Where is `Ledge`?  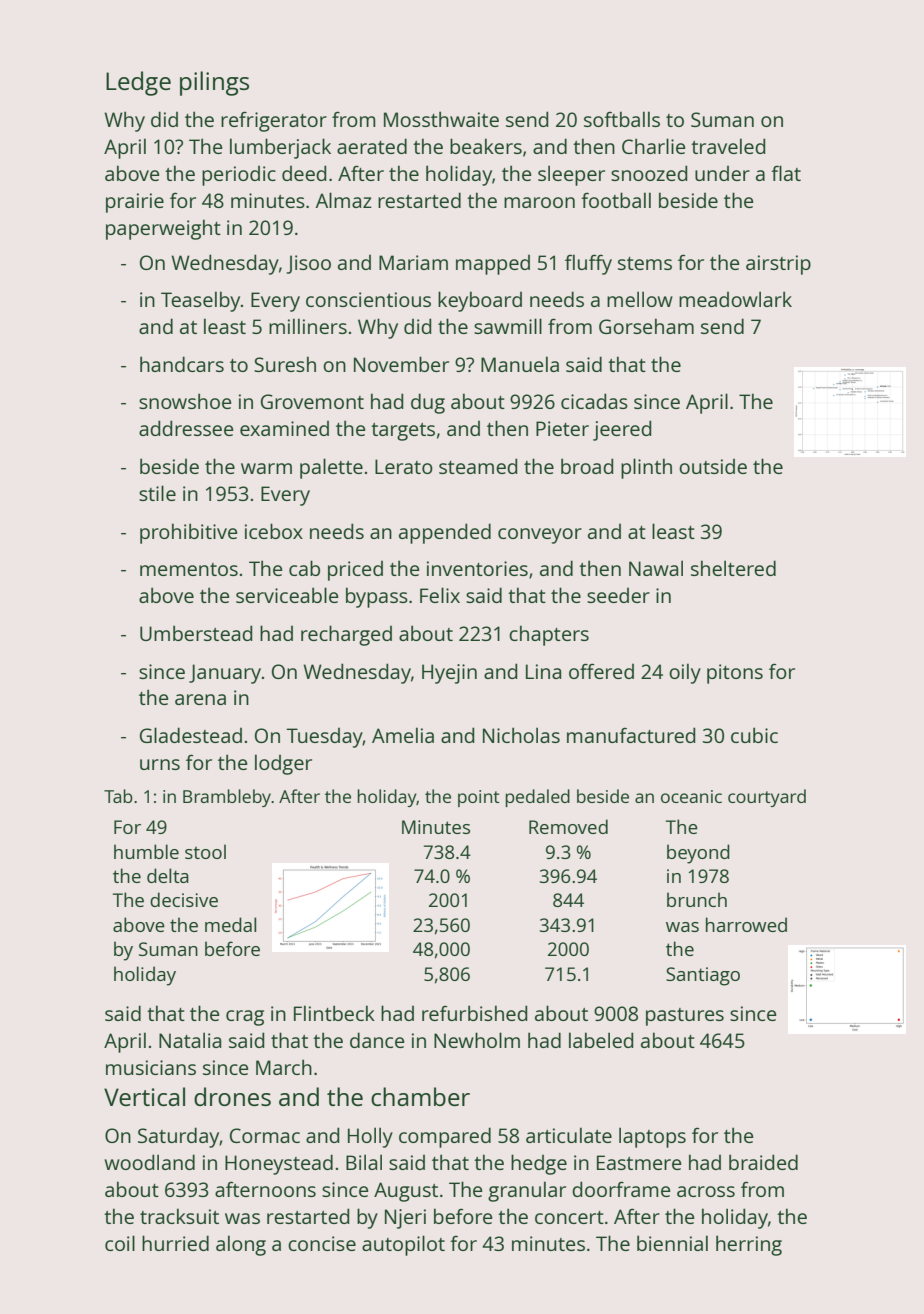
Ledge is located at coordinates (138, 83).
